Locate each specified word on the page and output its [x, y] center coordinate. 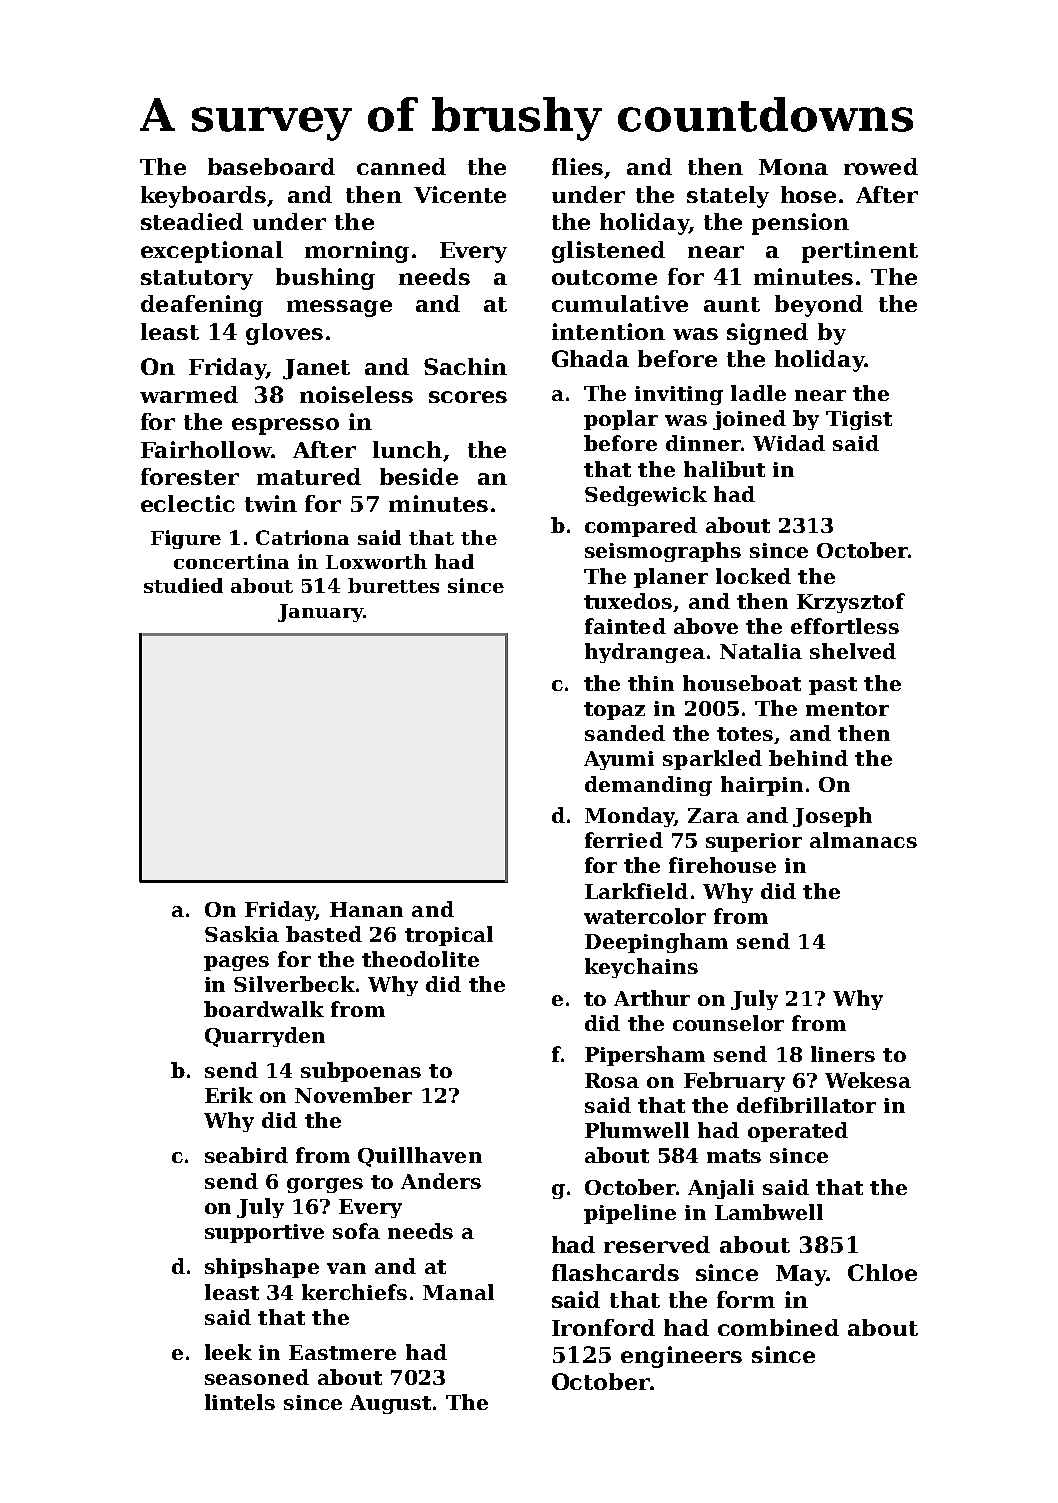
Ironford [603, 1327]
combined [778, 1327]
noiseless [356, 394]
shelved [853, 651]
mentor [847, 709]
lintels [240, 1402]
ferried [624, 840]
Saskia [242, 934]
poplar [621, 420]
